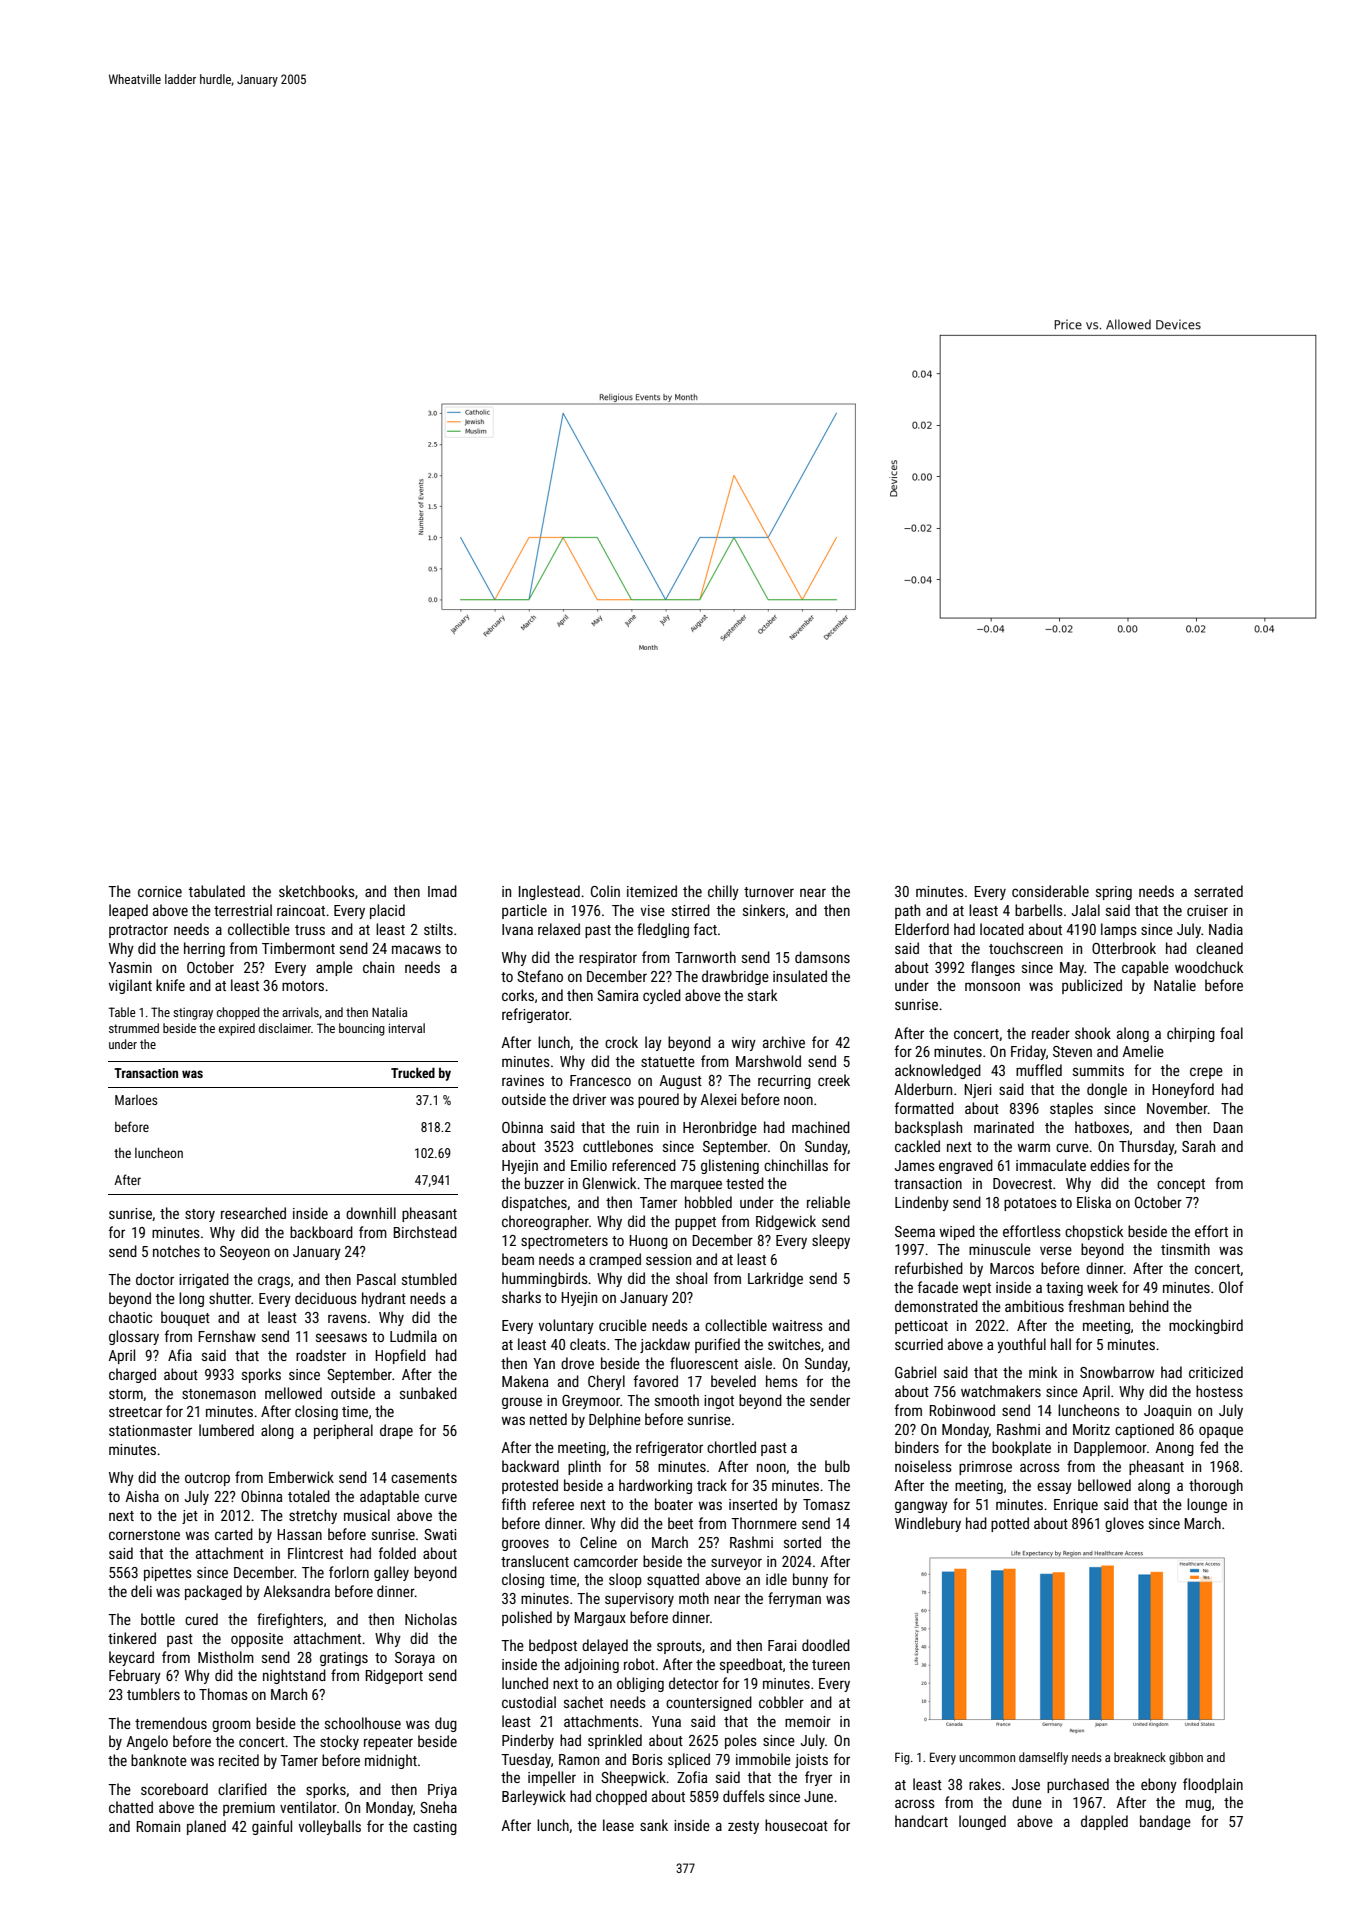 The image size is (1352, 1912). What do you see at coordinates (160, 891) in the screenshot?
I see `cornice` at bounding box center [160, 891].
